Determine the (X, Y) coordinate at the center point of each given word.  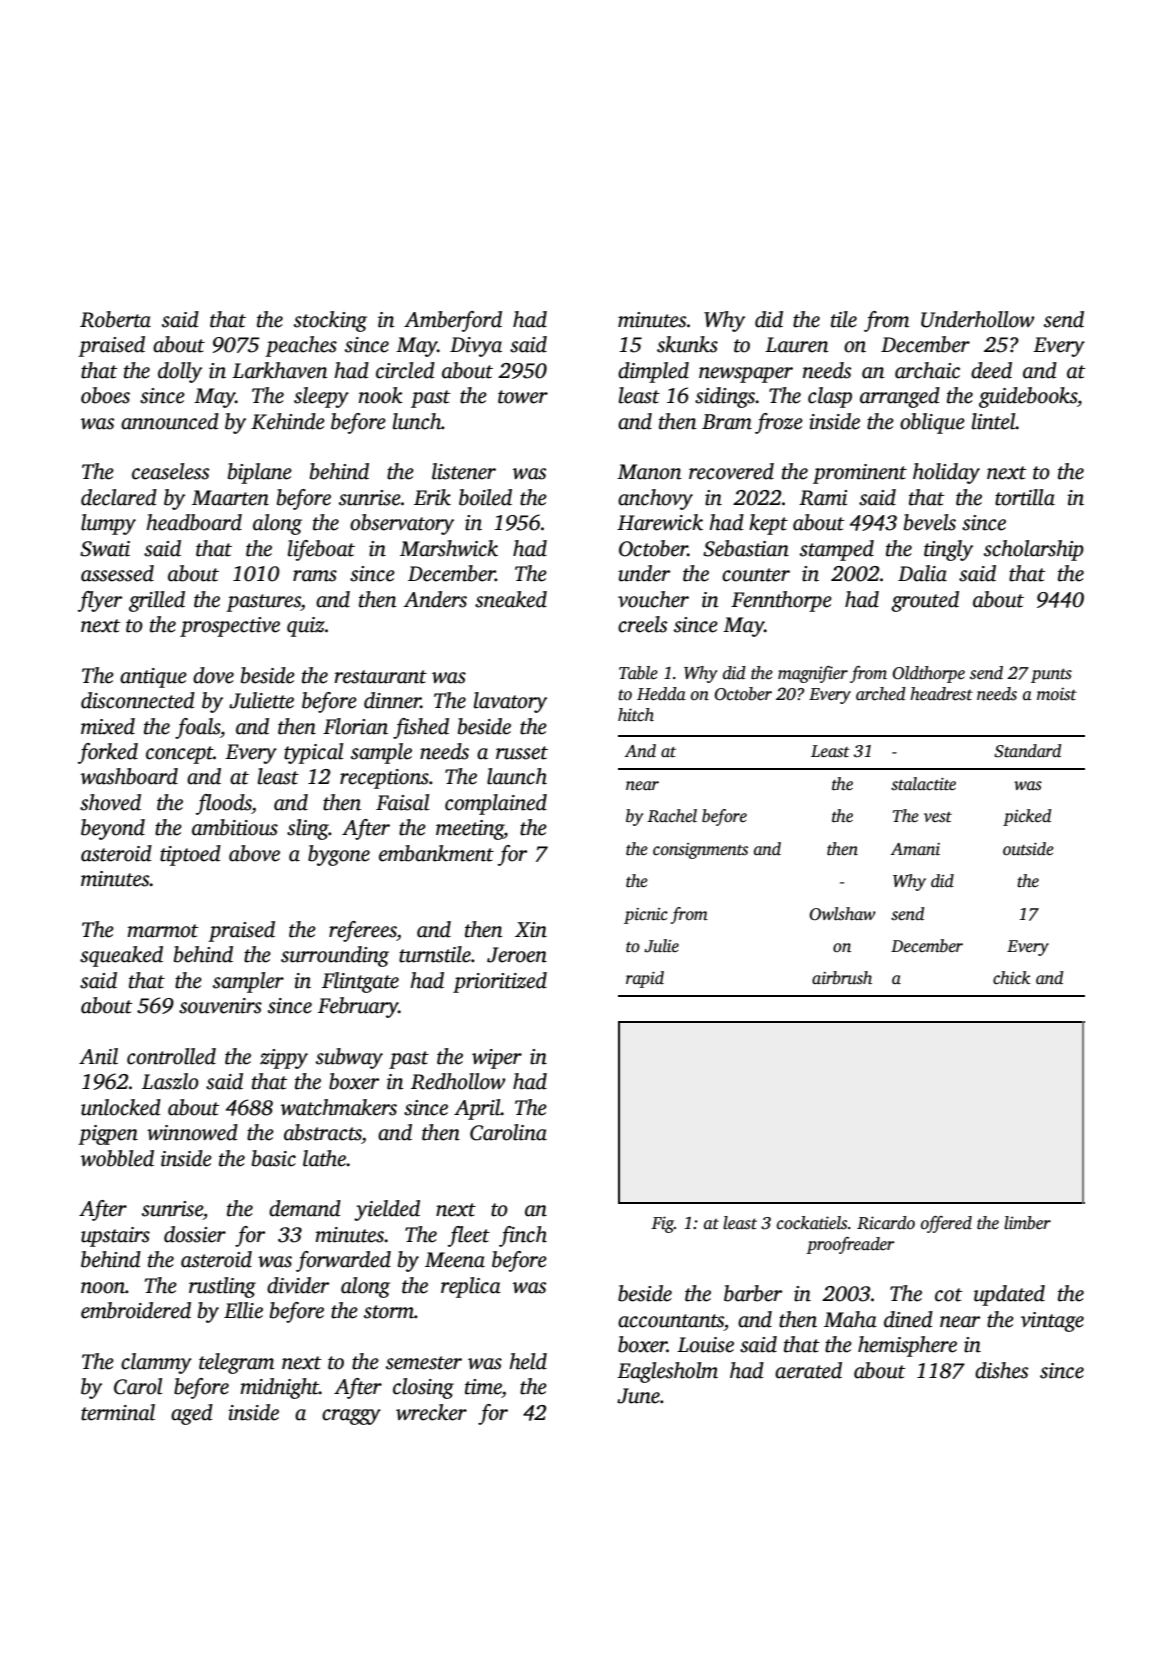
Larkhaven (280, 370)
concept (179, 755)
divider (298, 1285)
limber (1027, 1223)
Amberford (453, 321)
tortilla (1025, 497)
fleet (469, 1236)
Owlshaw (842, 914)
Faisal (402, 802)
